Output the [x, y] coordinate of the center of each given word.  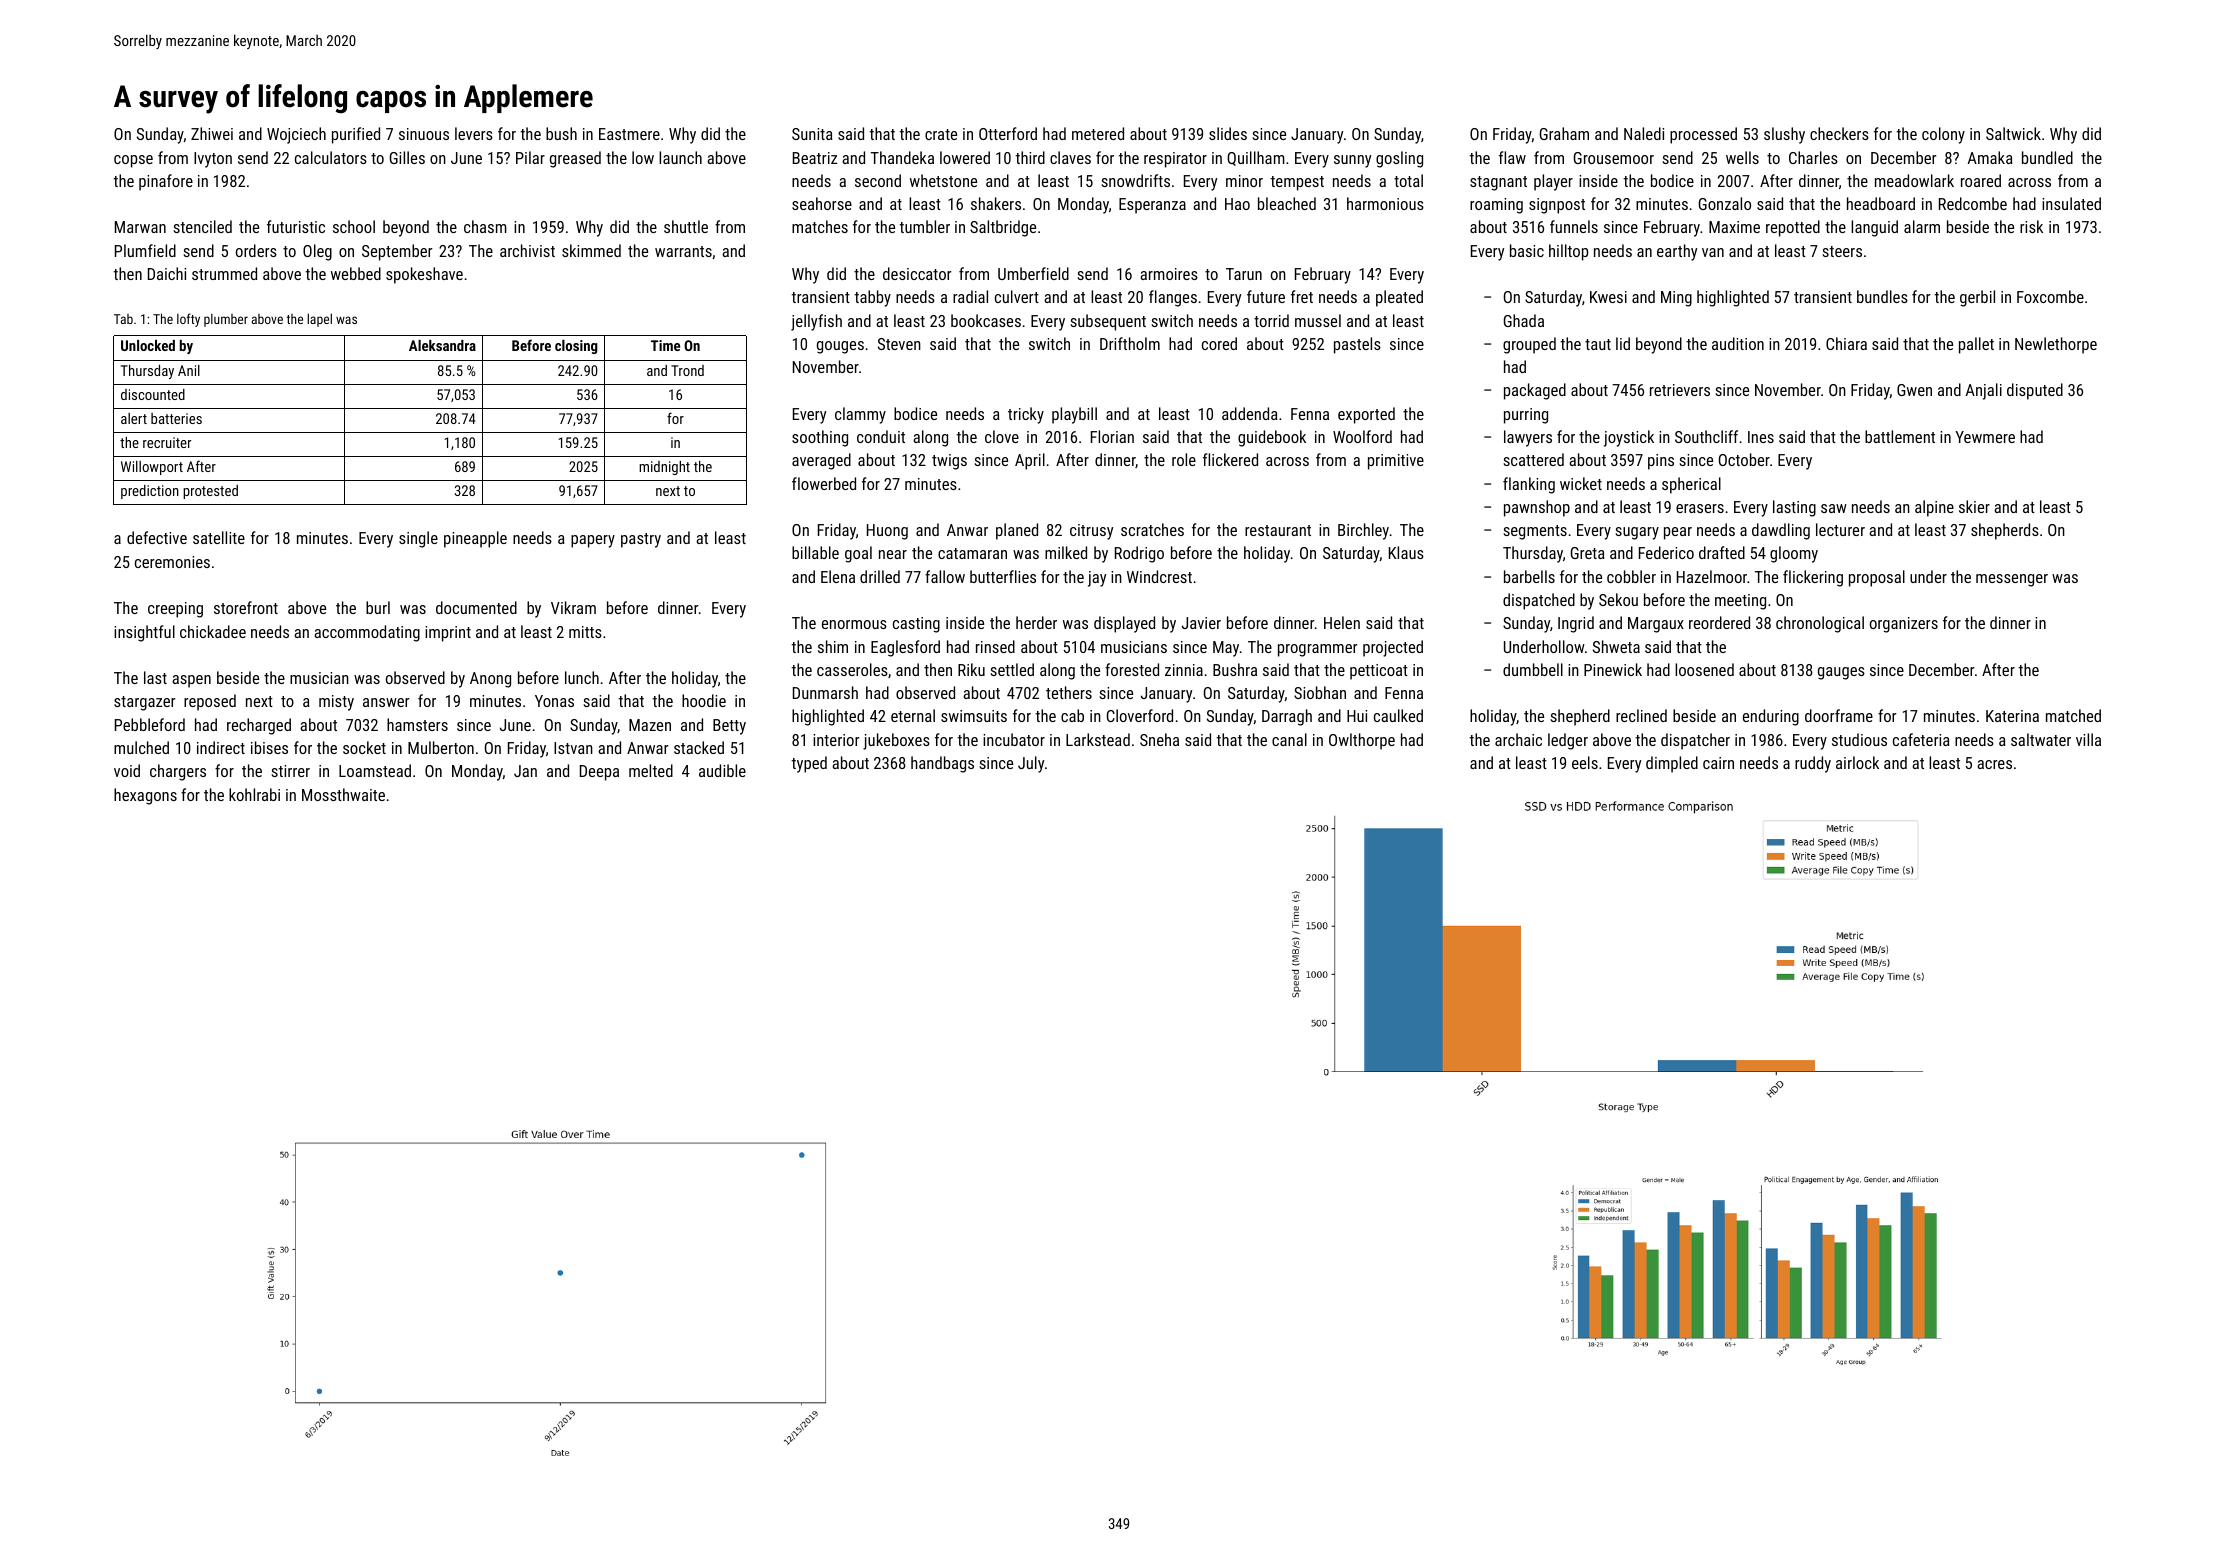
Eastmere [629, 134]
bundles [1882, 296]
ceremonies [172, 562]
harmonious [1385, 203]
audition [1738, 343]
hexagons [145, 796]
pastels [1357, 345]
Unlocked [148, 345]
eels [1585, 762]
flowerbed [824, 483]
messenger [2012, 580]
